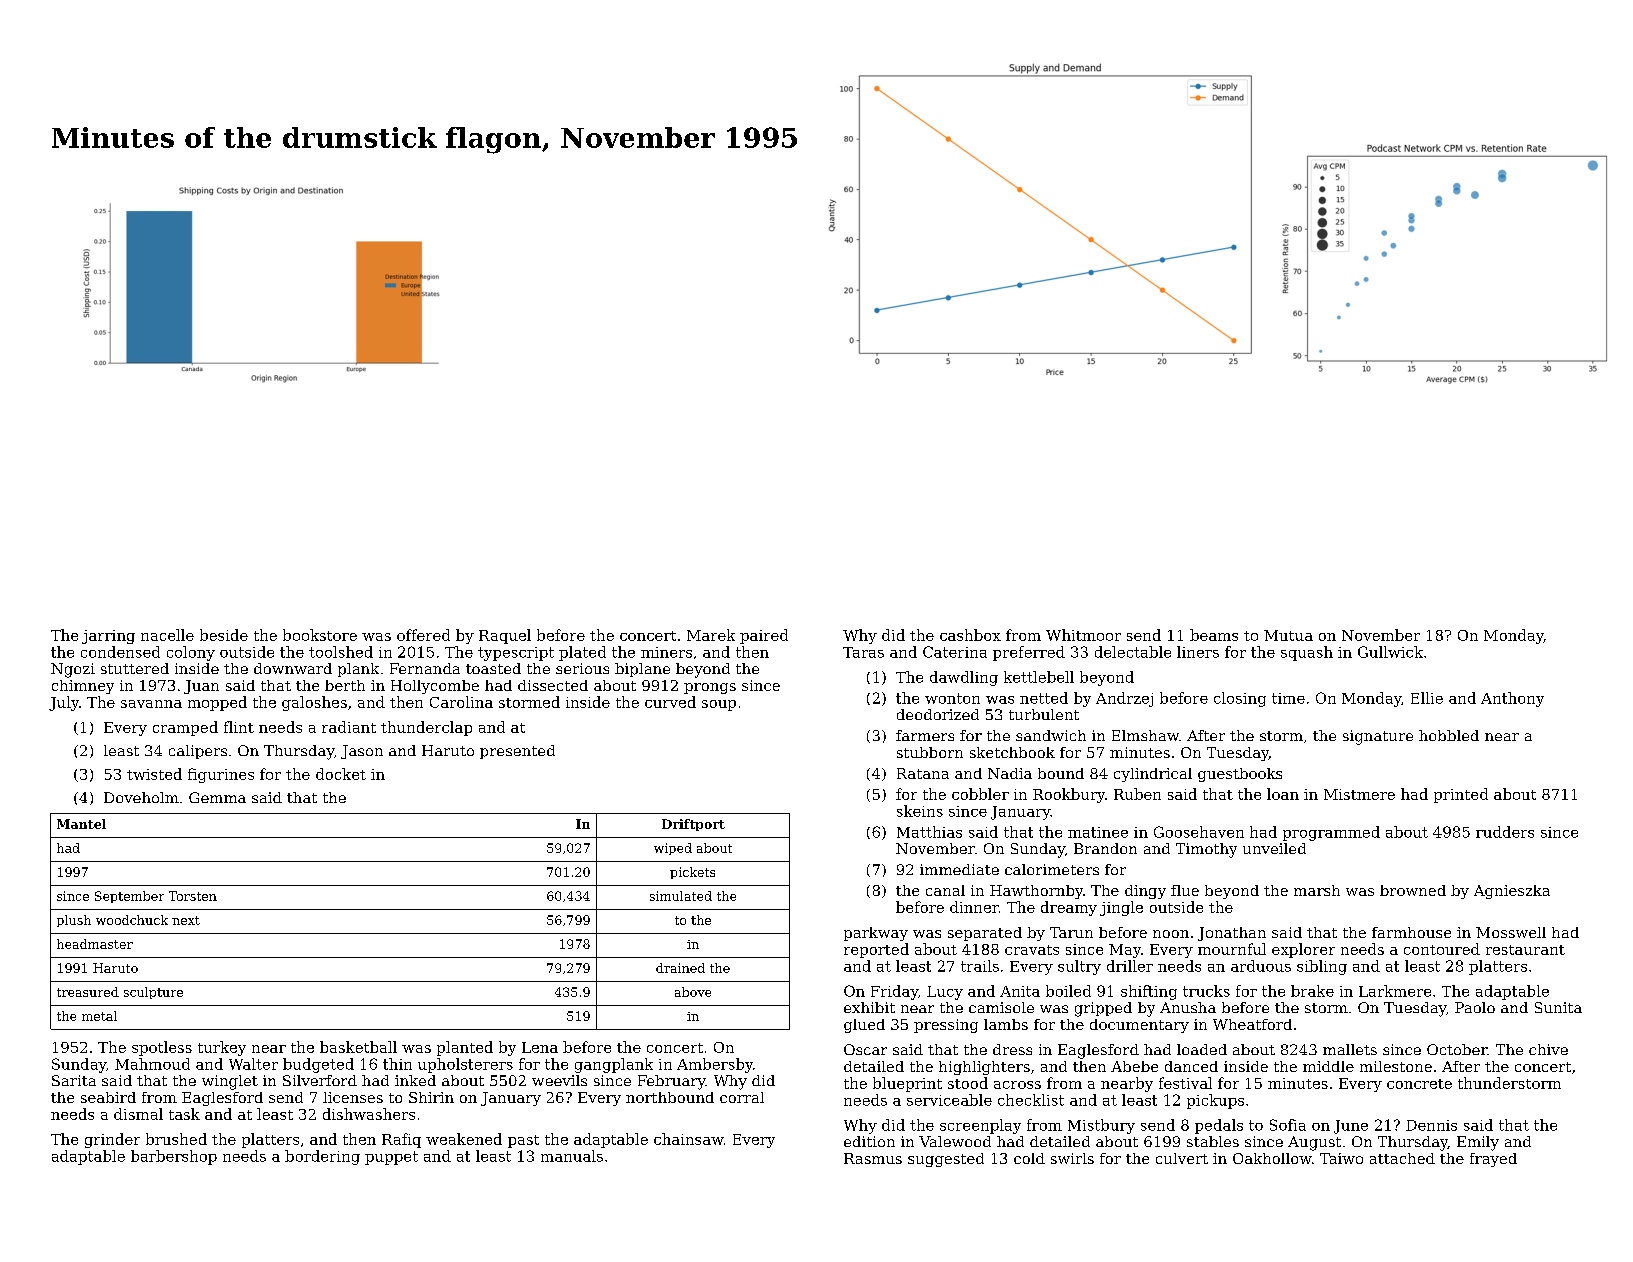  I want to click on flue, so click(1185, 890).
